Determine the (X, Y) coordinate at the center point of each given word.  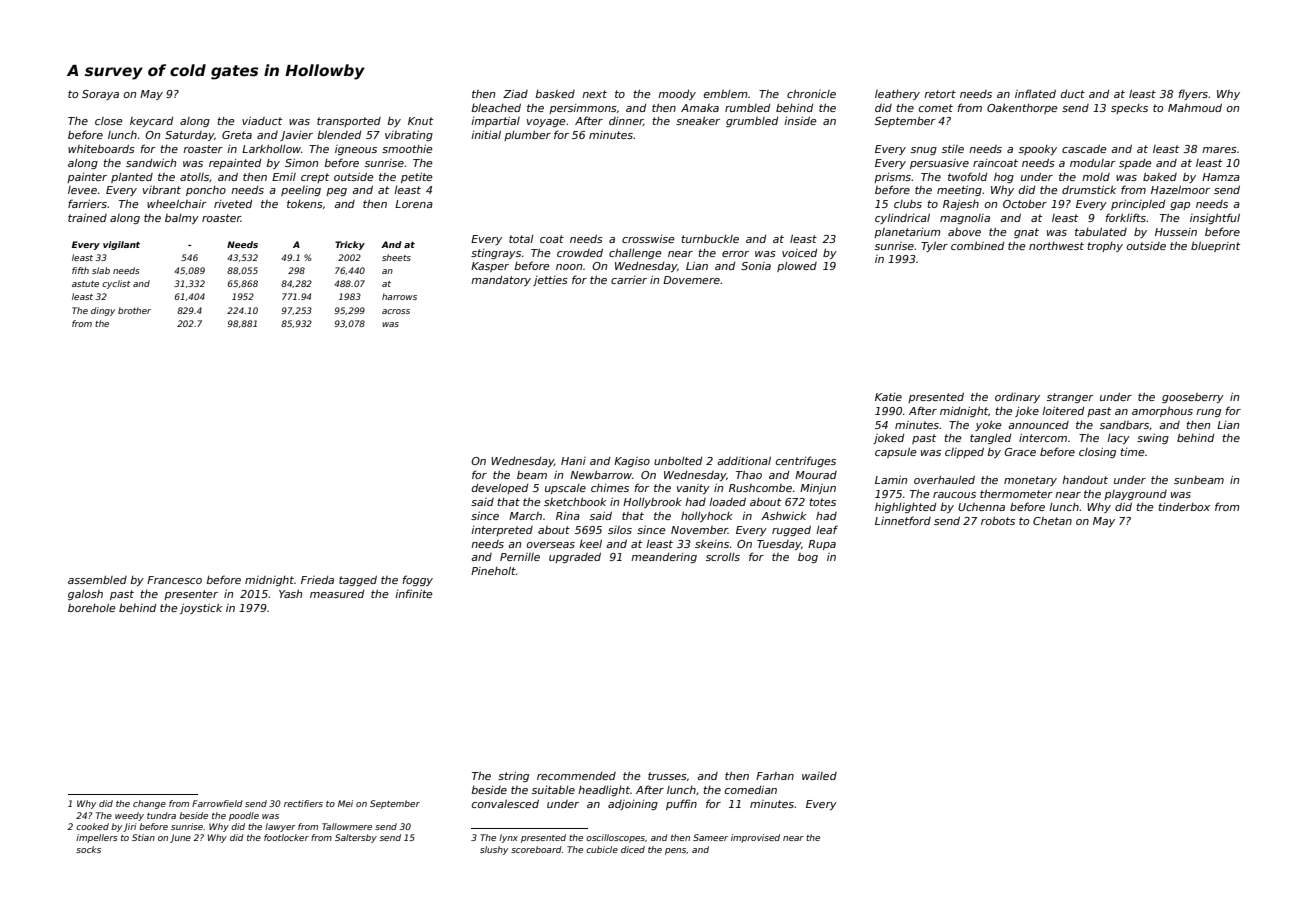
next (594, 94)
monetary (1030, 481)
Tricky (350, 245)
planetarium (907, 233)
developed (500, 488)
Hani (573, 461)
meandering (664, 558)
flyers (1193, 94)
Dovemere (691, 280)
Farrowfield (217, 803)
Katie (888, 397)
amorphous (1162, 411)
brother (134, 310)
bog (808, 558)
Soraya (100, 95)
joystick (201, 608)
